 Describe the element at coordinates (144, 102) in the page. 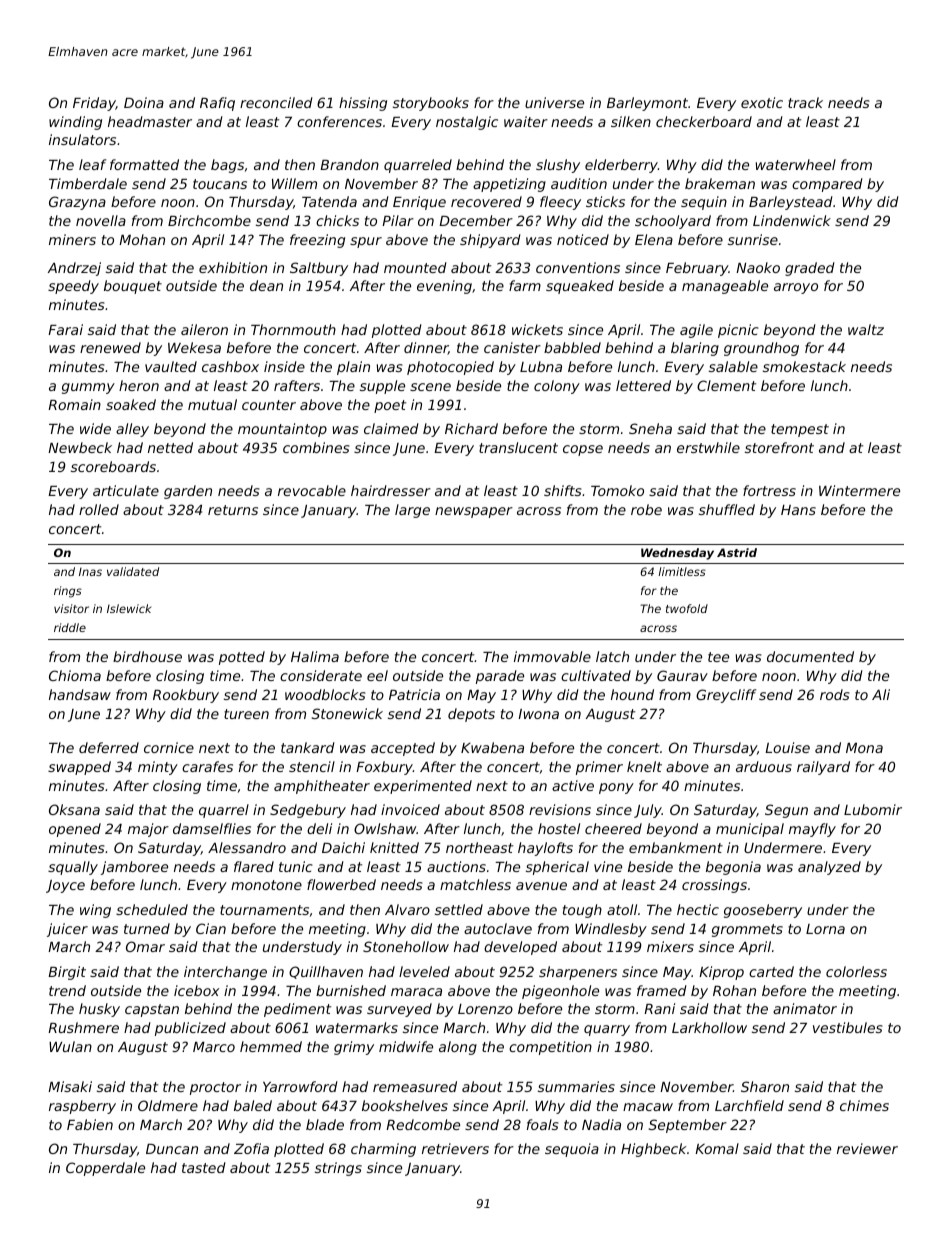

I see `Doina` at that location.
